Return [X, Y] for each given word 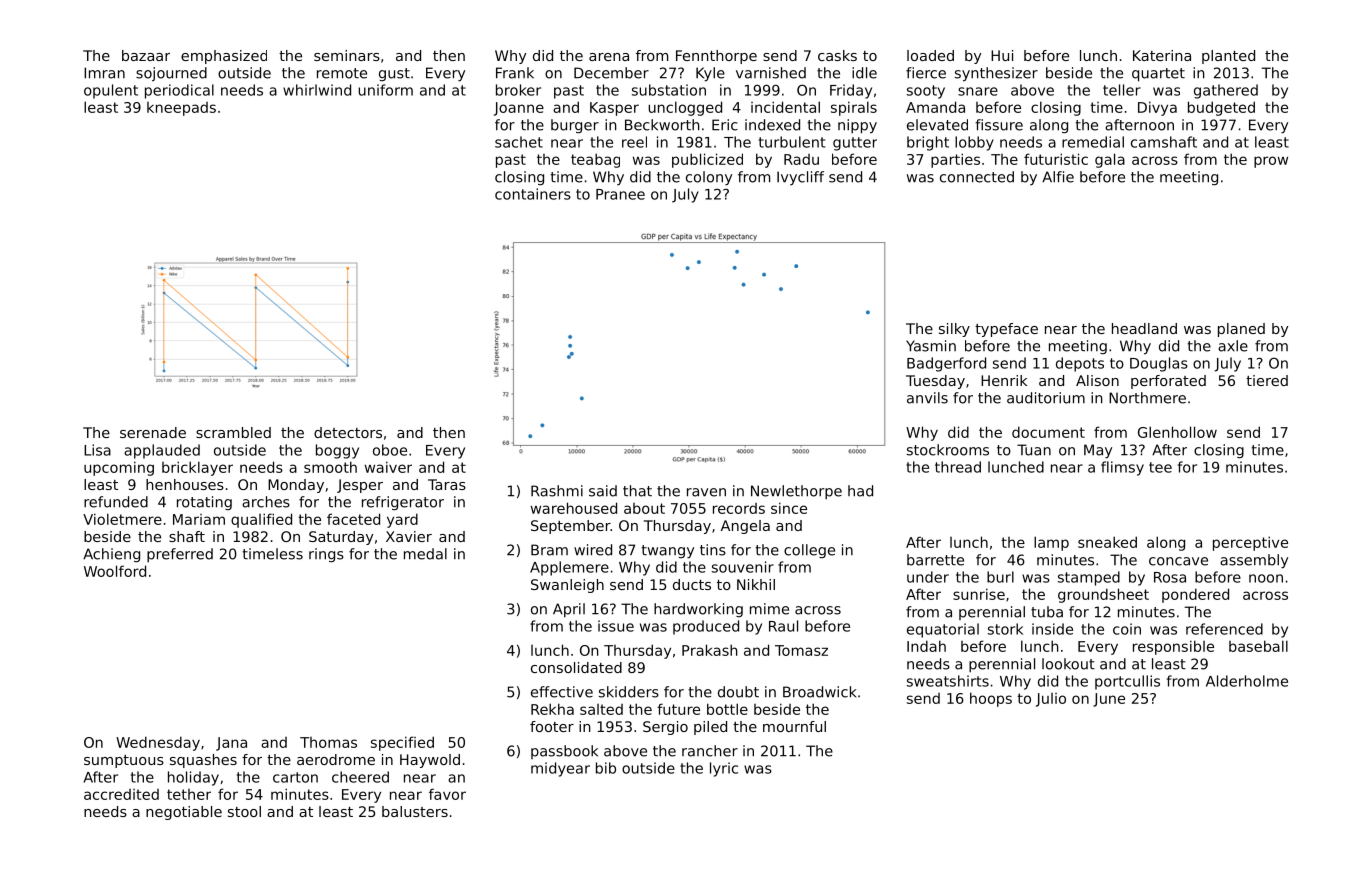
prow [1271, 162]
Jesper [360, 486]
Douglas [1159, 364]
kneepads [181, 109]
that [637, 491]
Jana [231, 744]
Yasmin [931, 346]
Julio [1051, 700]
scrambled [233, 432]
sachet [519, 142]
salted [601, 709]
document [1048, 432]
